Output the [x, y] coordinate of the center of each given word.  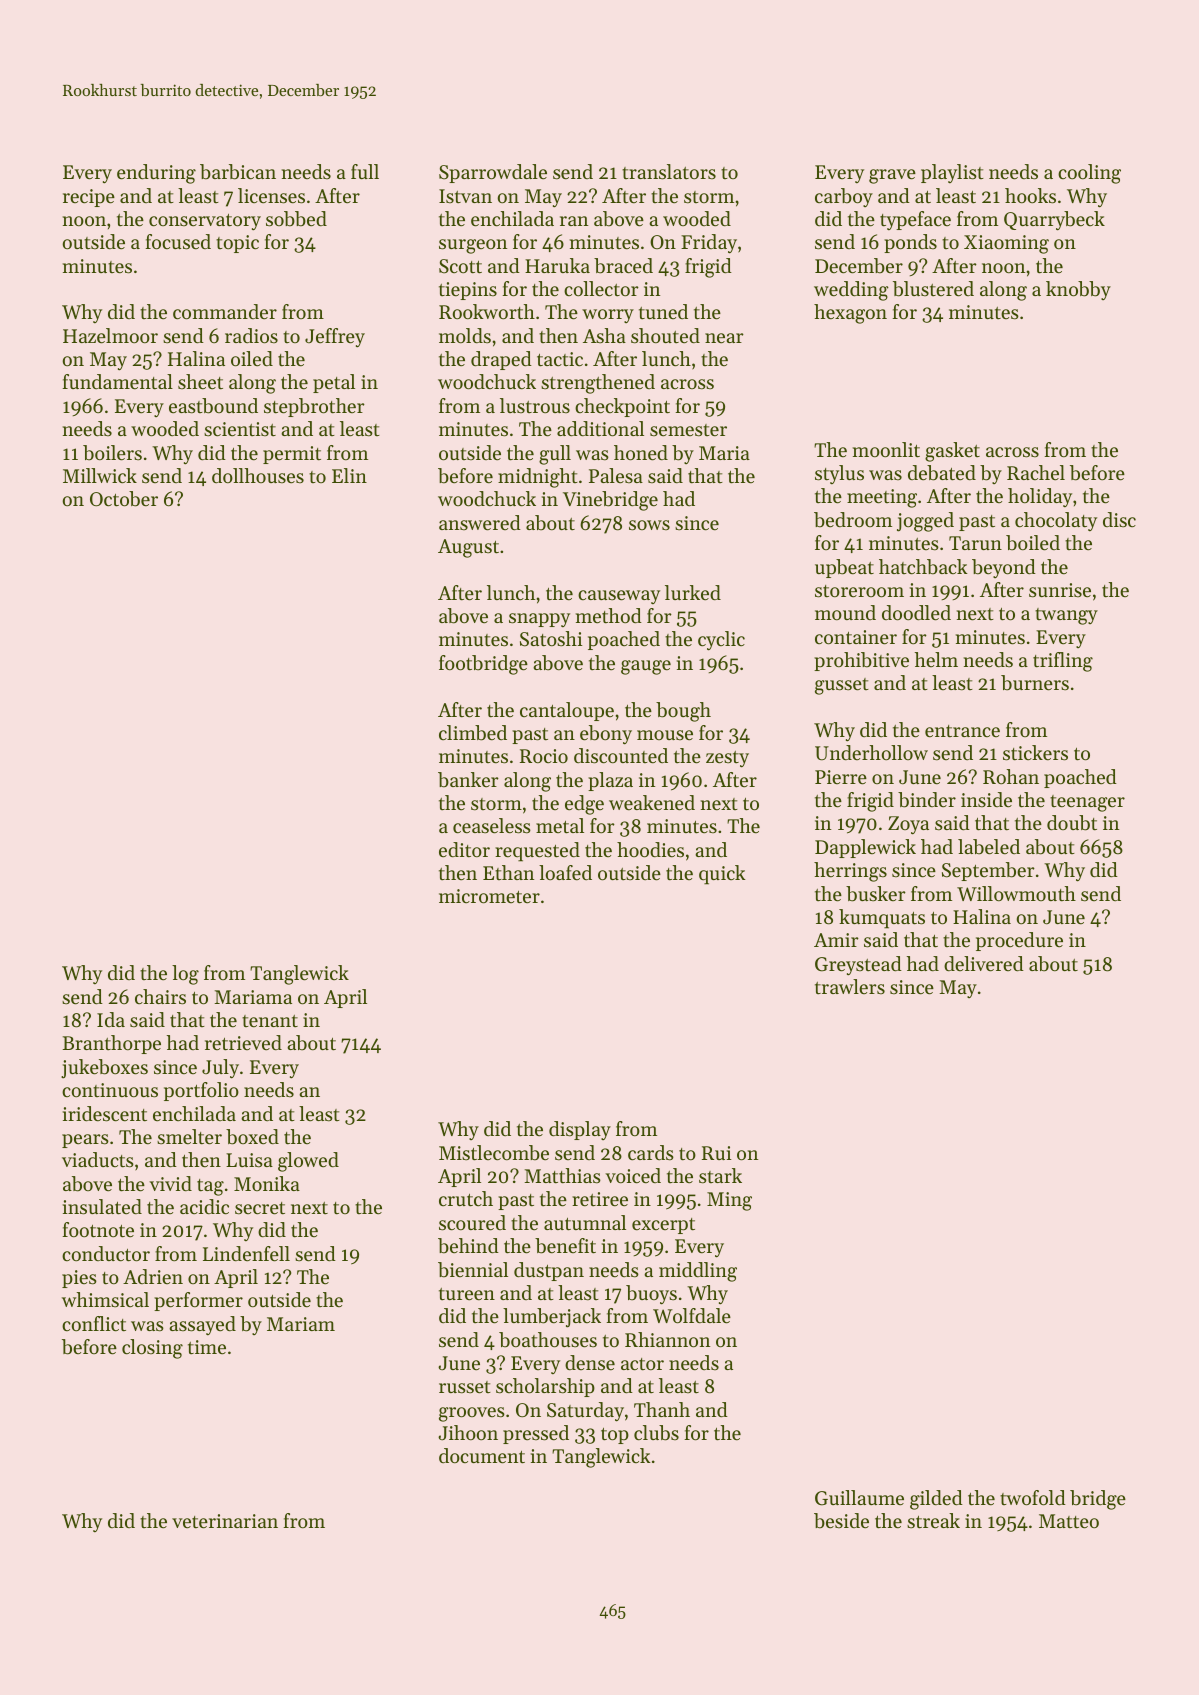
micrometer [489, 896]
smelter [189, 1137]
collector [601, 289]
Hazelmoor [110, 336]
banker [468, 780]
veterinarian [225, 1521]
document [482, 1456]
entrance [962, 731]
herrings [850, 872]
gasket [952, 452]
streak [933, 1521]
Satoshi [551, 639]
